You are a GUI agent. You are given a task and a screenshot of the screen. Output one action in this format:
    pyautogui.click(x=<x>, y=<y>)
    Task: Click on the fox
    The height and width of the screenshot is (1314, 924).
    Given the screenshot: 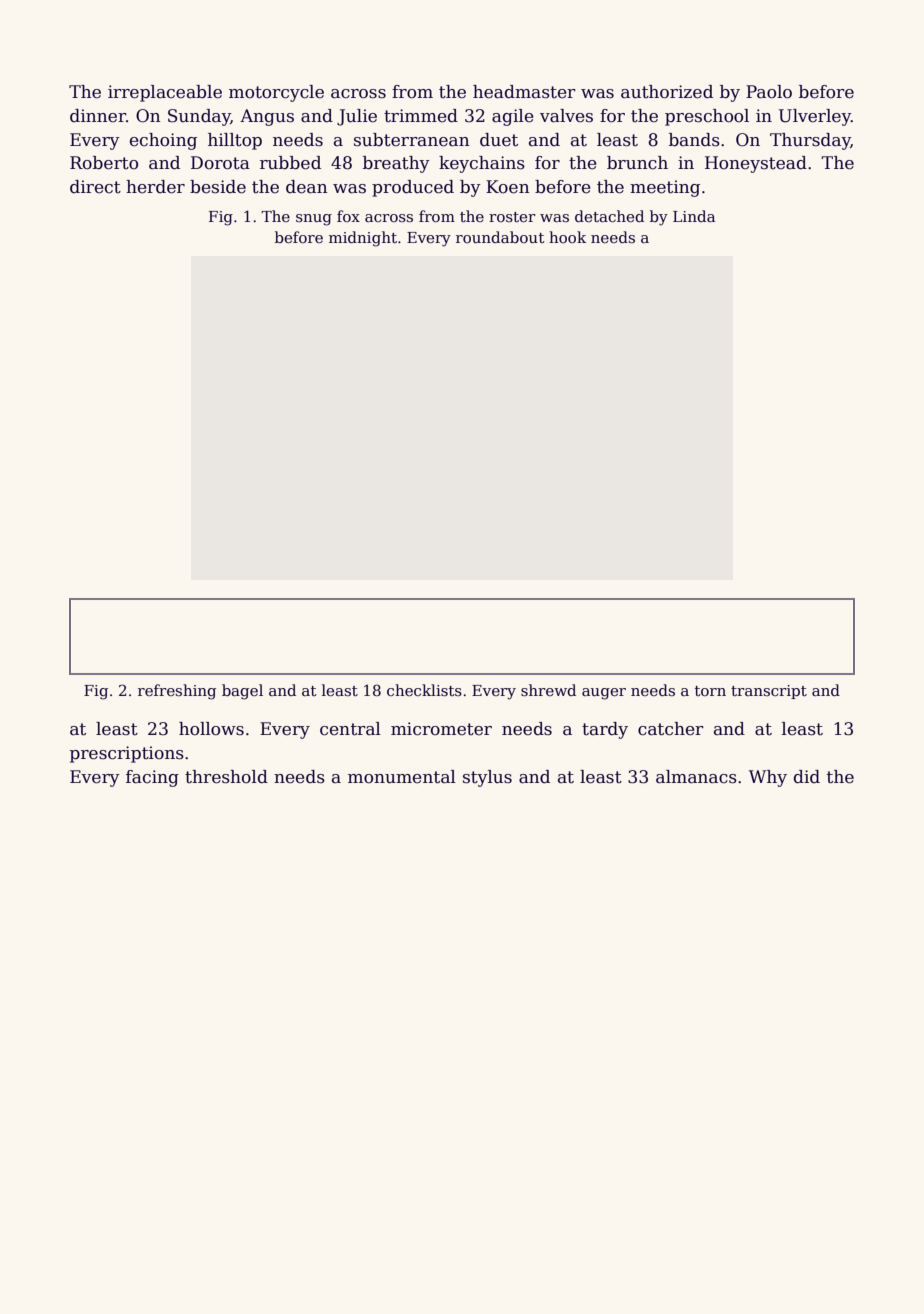 What is the action you would take?
    pyautogui.click(x=348, y=216)
